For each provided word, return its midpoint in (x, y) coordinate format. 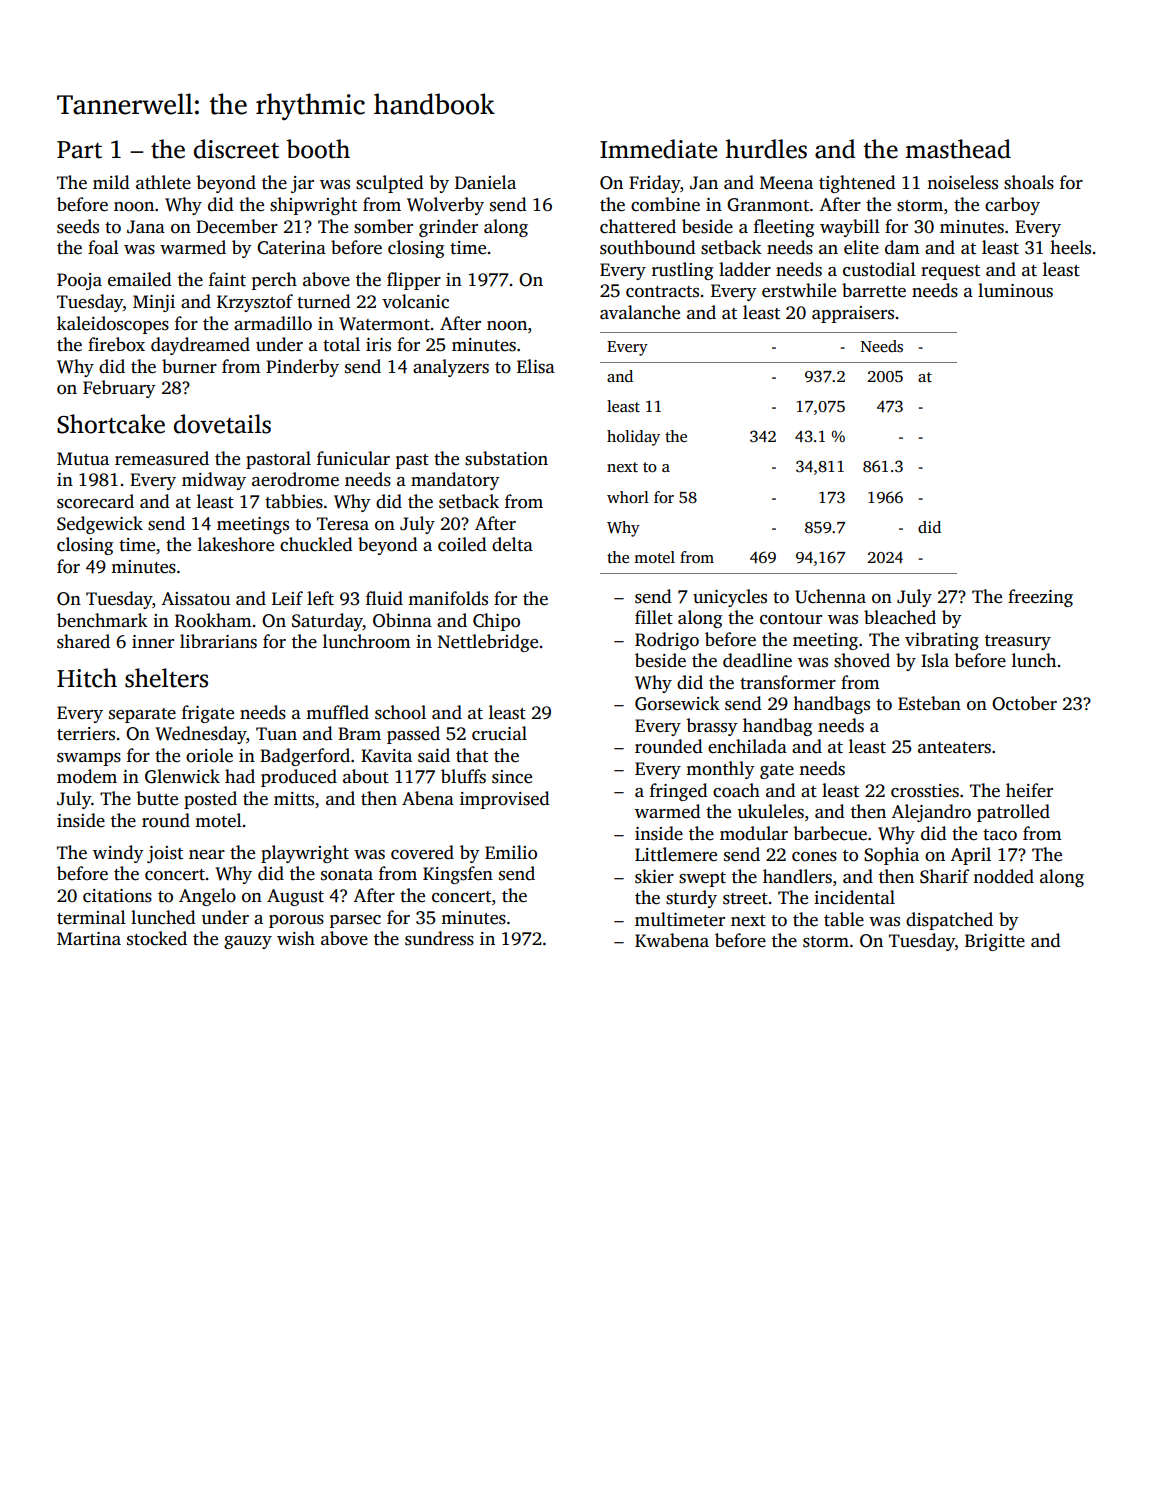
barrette (874, 290)
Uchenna (830, 596)
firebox (116, 344)
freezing (1040, 598)
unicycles (730, 598)
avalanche (640, 312)
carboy (1012, 206)
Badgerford (305, 757)
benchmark (102, 620)
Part (79, 150)
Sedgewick (100, 525)
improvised (505, 800)
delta (512, 544)
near (207, 855)
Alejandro (931, 813)
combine (665, 204)
